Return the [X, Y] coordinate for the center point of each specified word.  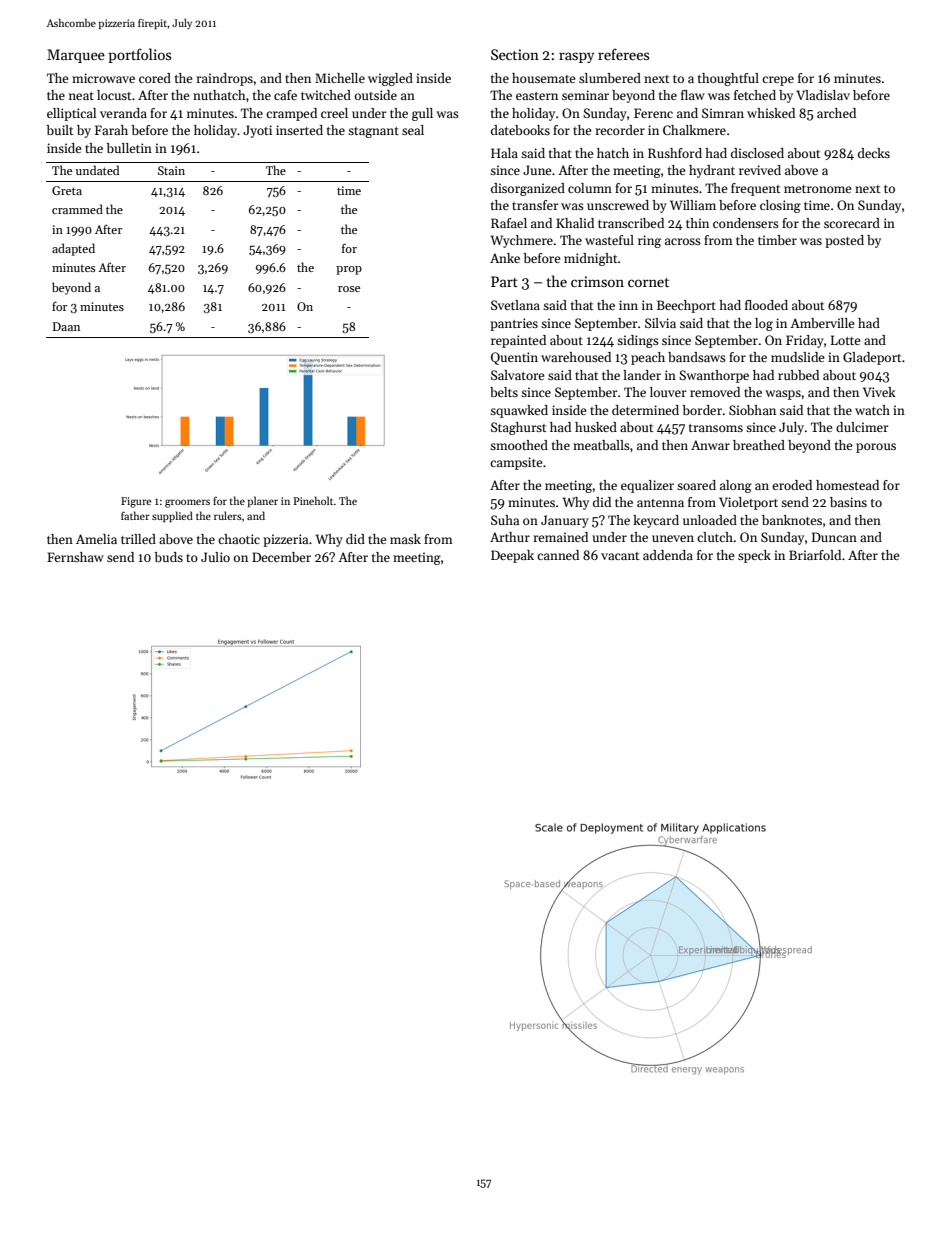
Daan [66, 326]
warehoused [576, 357]
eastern [537, 96]
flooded [766, 305]
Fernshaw [75, 557]
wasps [783, 395]
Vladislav [823, 95]
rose [349, 289]
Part [504, 281]
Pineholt [313, 500]
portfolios [139, 55]
